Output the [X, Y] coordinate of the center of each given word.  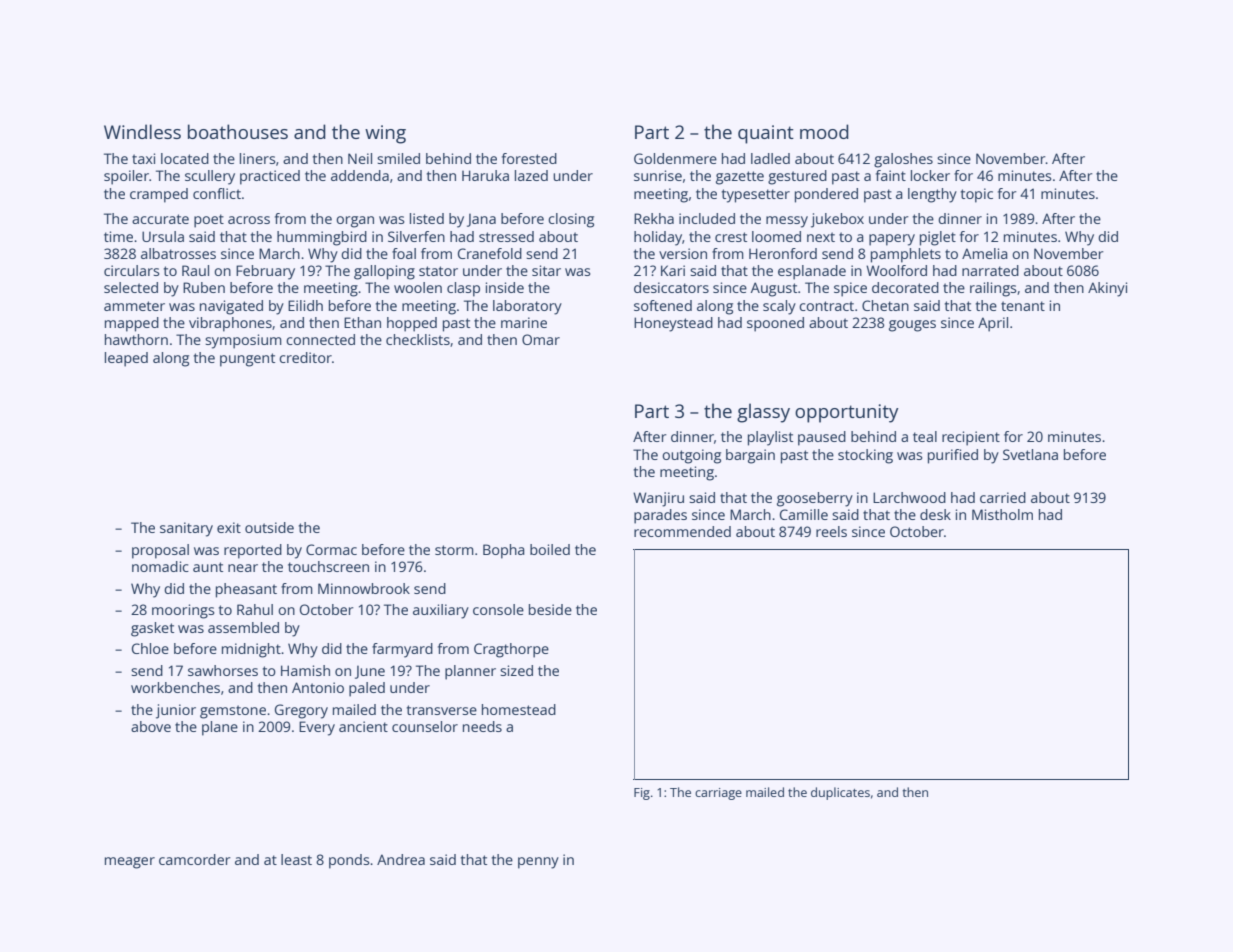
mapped [132, 324]
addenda [360, 175]
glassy [763, 413]
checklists [418, 339]
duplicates [840, 793]
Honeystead [673, 324]
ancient [363, 726]
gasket [152, 629]
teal [925, 436]
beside [550, 609]
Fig [642, 794]
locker [930, 175]
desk [935, 514]
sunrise [658, 175]
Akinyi [1107, 289]
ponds [349, 861]
